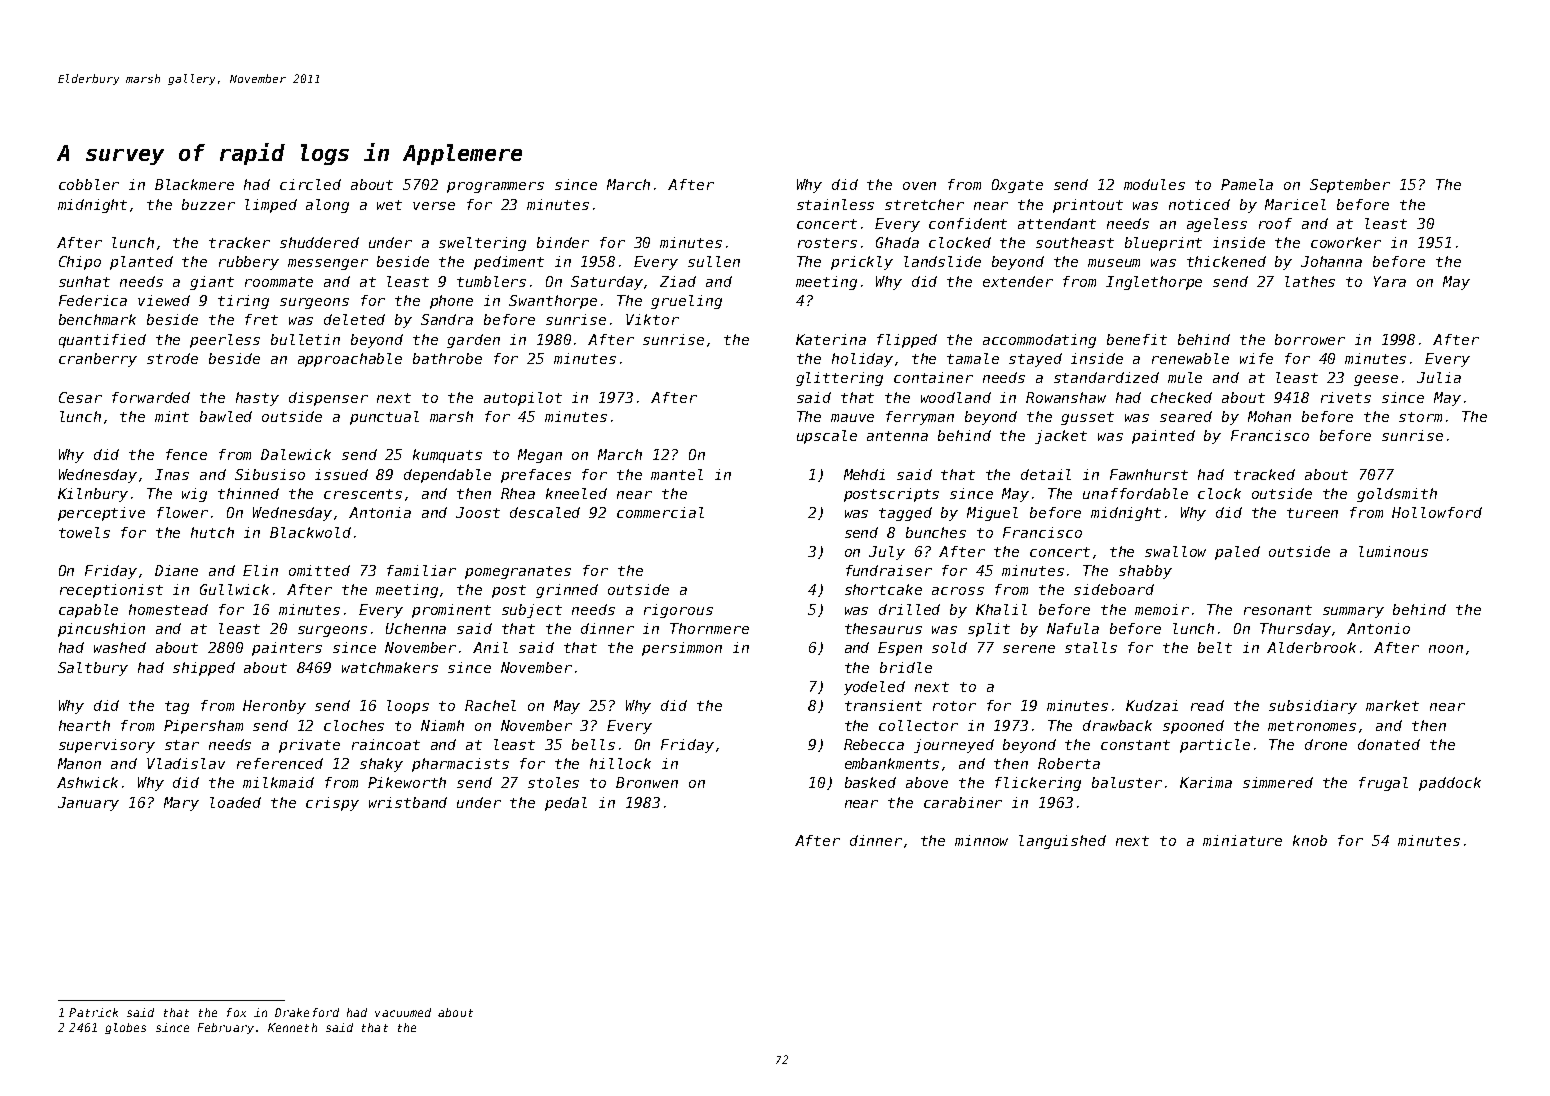 The image size is (1550, 1096). What do you see at coordinates (1062, 842) in the page?
I see `languished` at bounding box center [1062, 842].
